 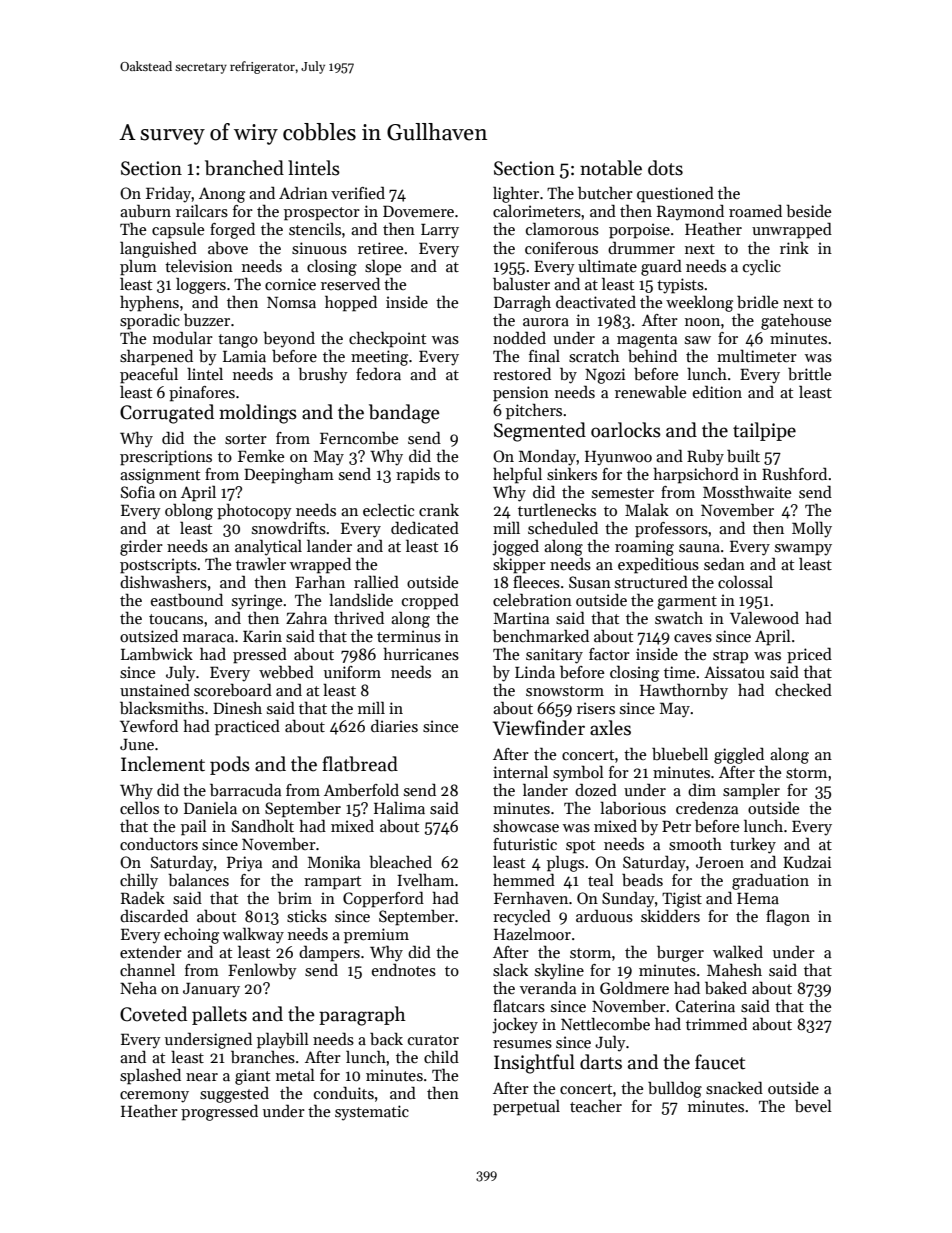 I want to click on Sandholt, so click(x=263, y=825).
